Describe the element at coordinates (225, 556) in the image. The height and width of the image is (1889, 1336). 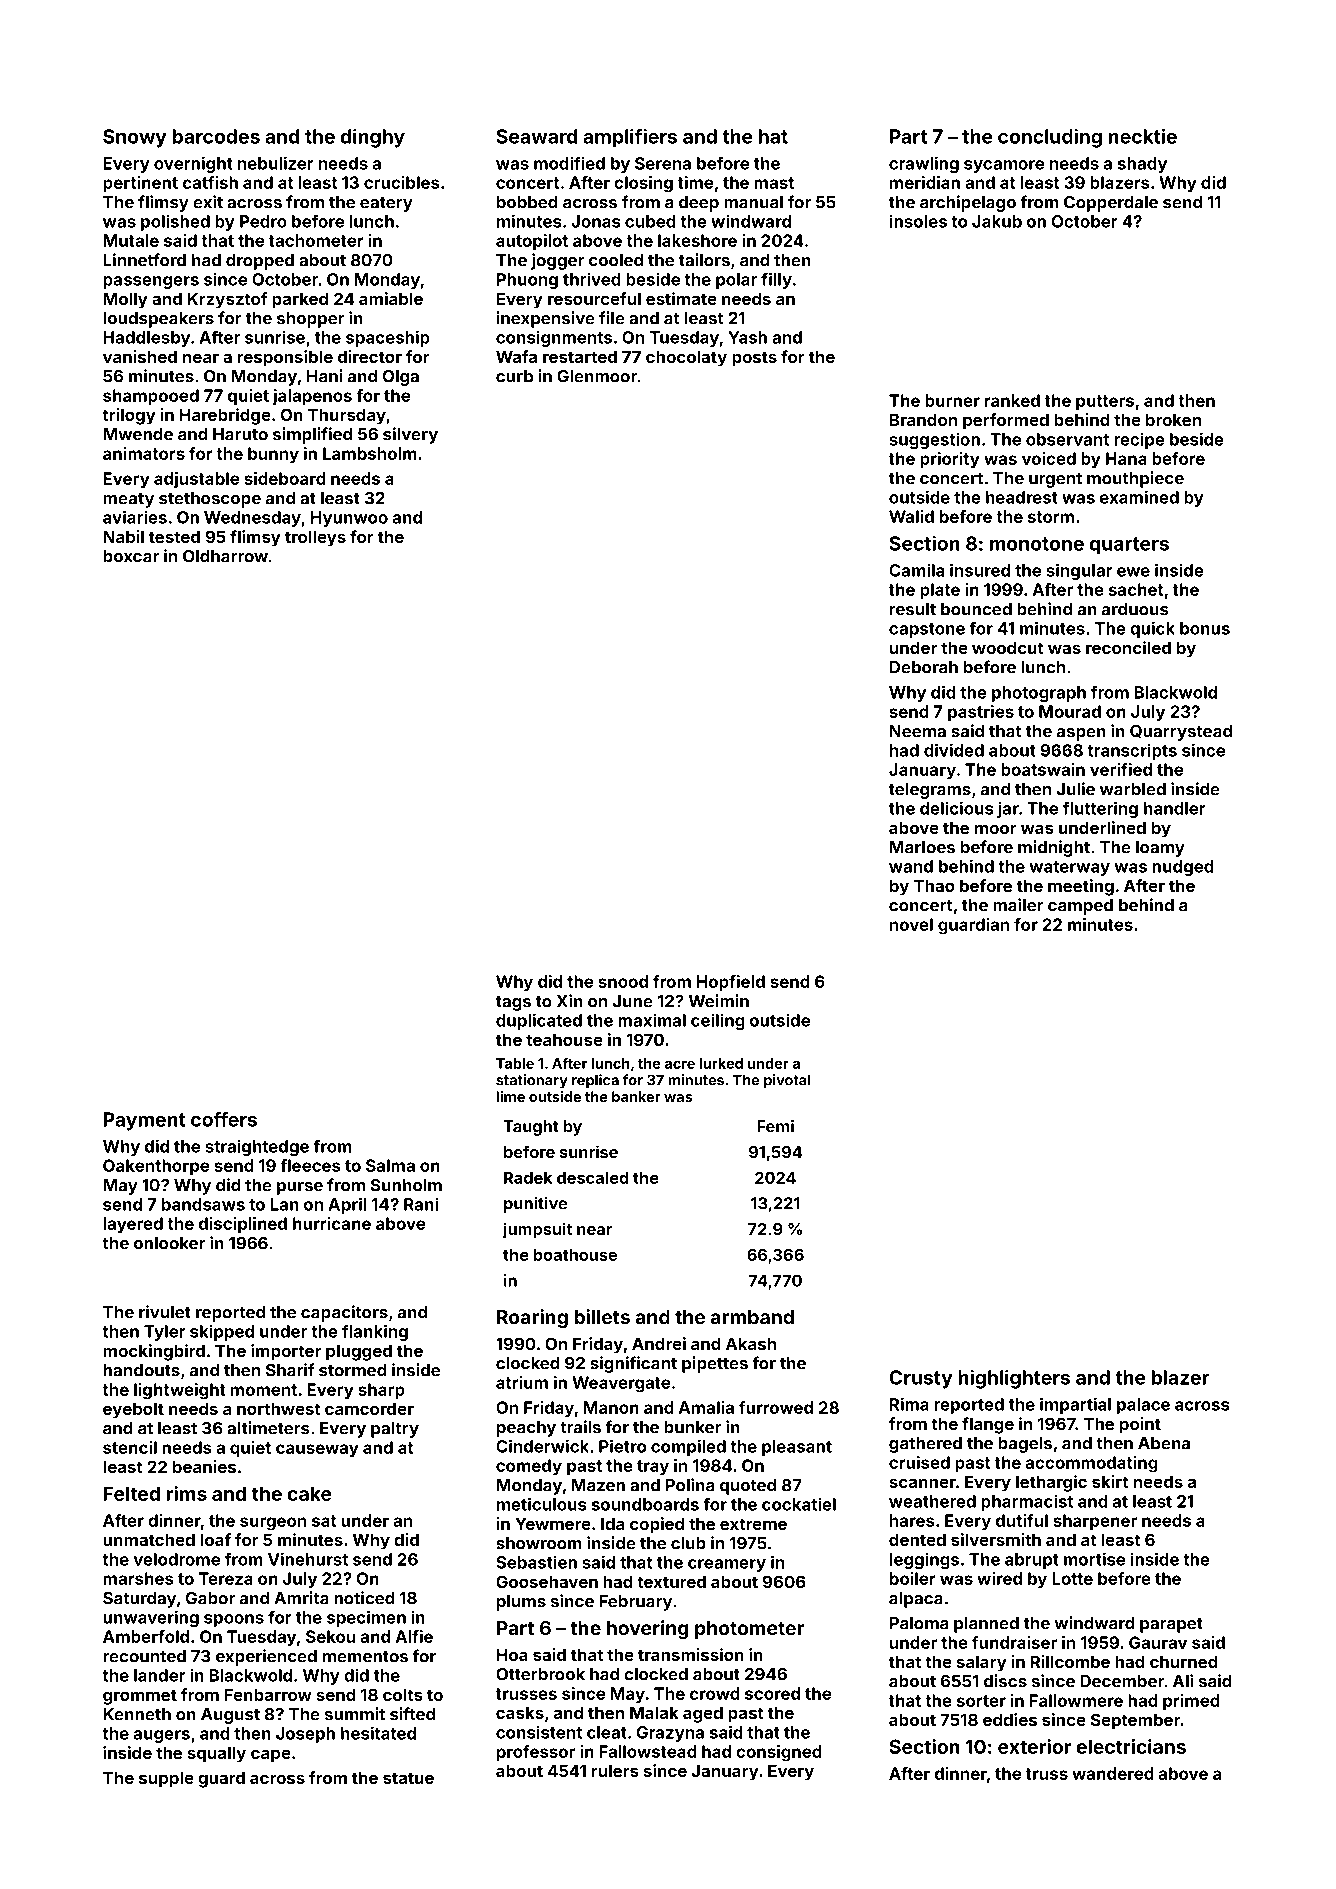
I see `Oldharrow` at that location.
